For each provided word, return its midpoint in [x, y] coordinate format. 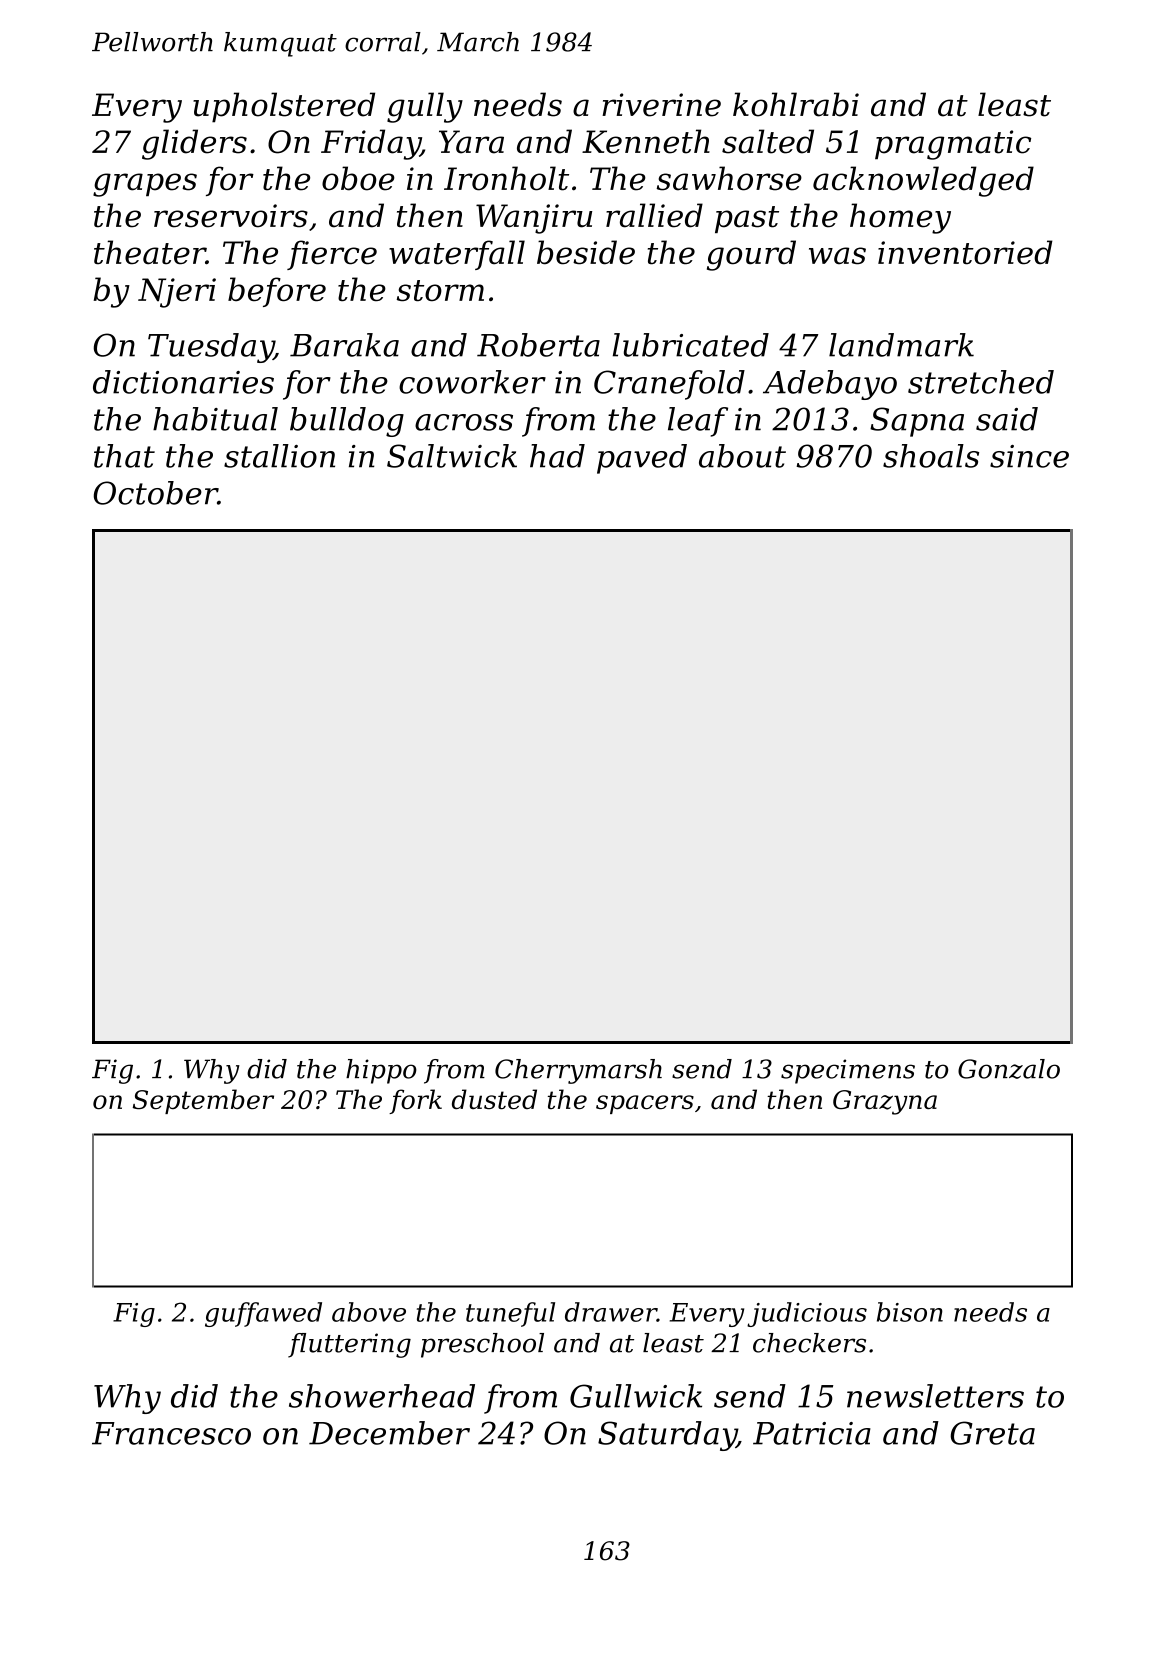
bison [910, 1312]
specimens [848, 1071]
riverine [661, 105]
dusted [494, 1099]
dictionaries [183, 382]
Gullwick [636, 1396]
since [1029, 456]
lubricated [691, 345]
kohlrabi [796, 104]
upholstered [284, 107]
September [203, 1101]
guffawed [263, 1314]
